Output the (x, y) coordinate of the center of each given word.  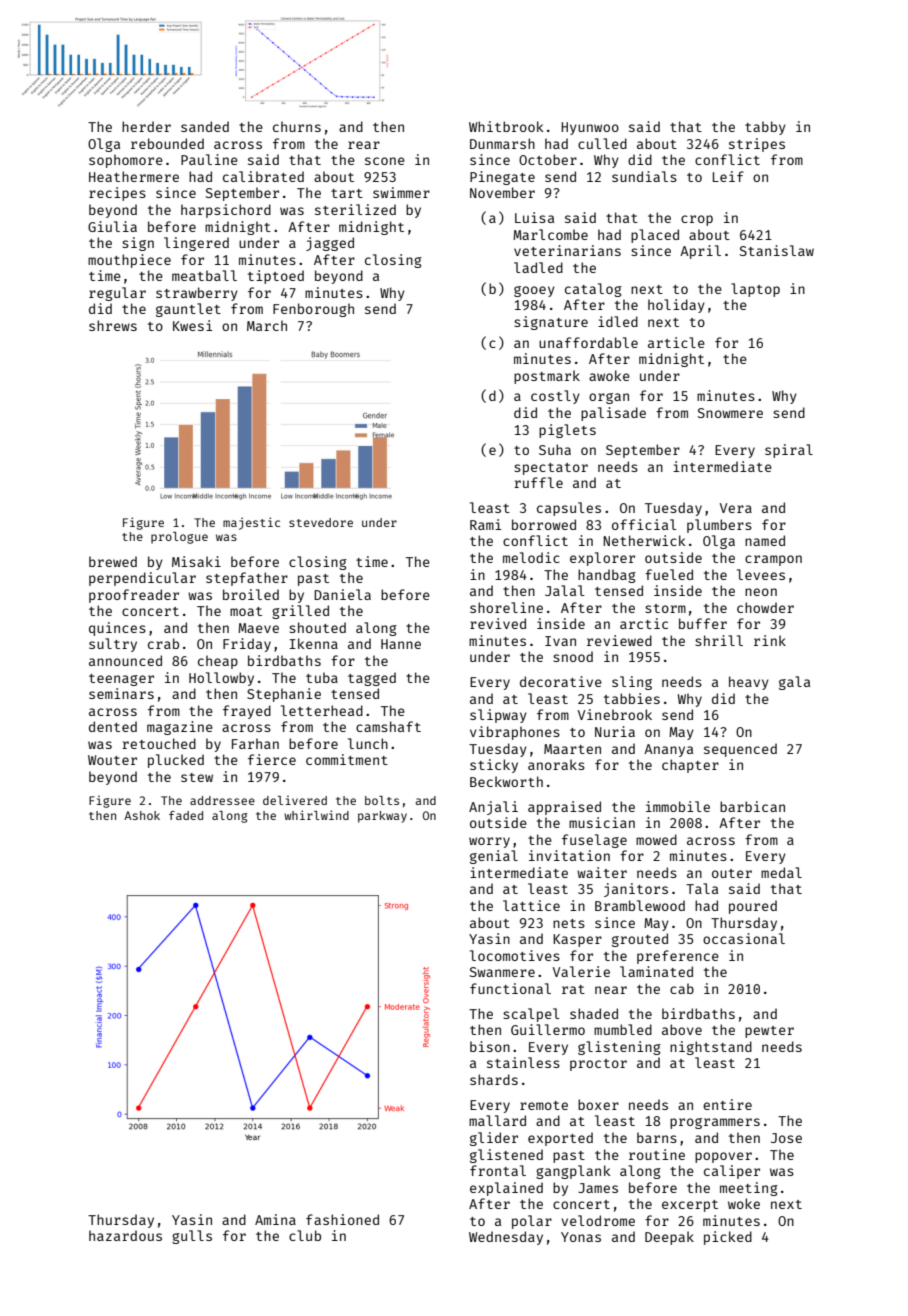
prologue (179, 538)
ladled (538, 267)
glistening (619, 1048)
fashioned (342, 1219)
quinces (117, 629)
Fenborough (313, 310)
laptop (755, 290)
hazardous (125, 1235)
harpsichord (226, 211)
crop (697, 220)
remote (544, 1105)
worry (489, 842)
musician (602, 822)
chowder (765, 607)
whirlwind (316, 815)
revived (498, 623)
